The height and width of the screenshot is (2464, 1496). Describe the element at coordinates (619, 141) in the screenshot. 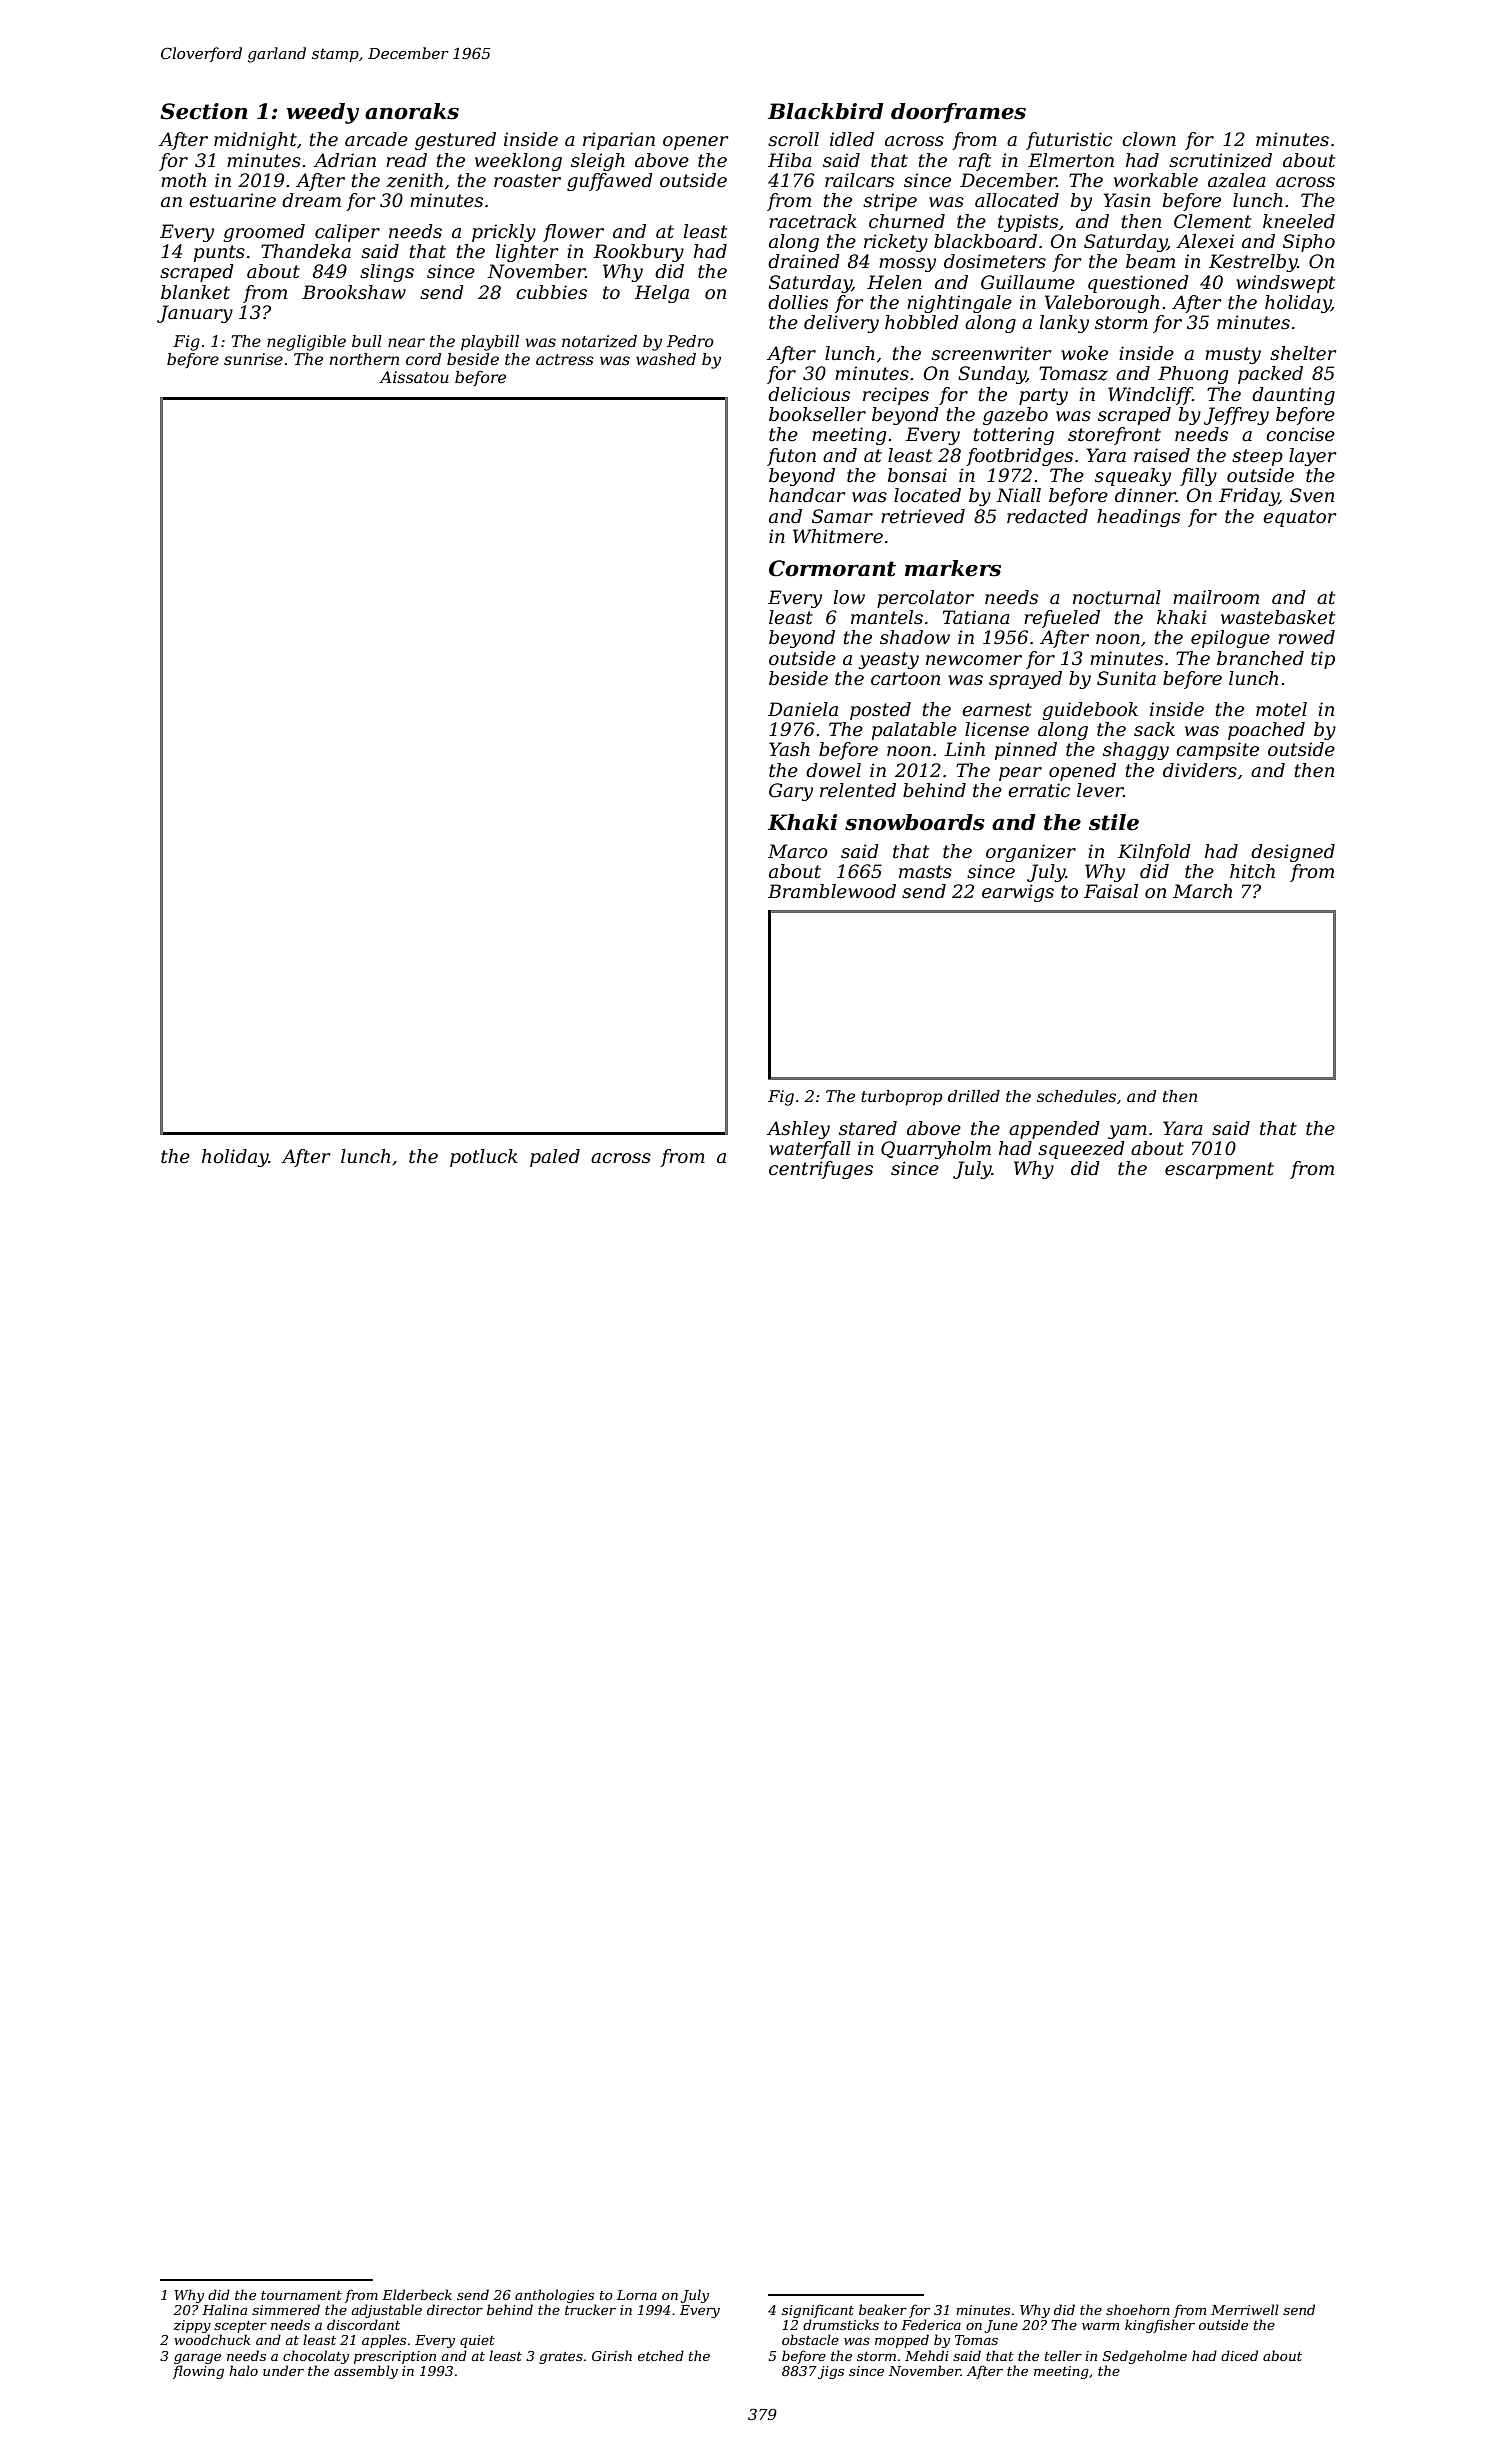

I see `riparian` at that location.
